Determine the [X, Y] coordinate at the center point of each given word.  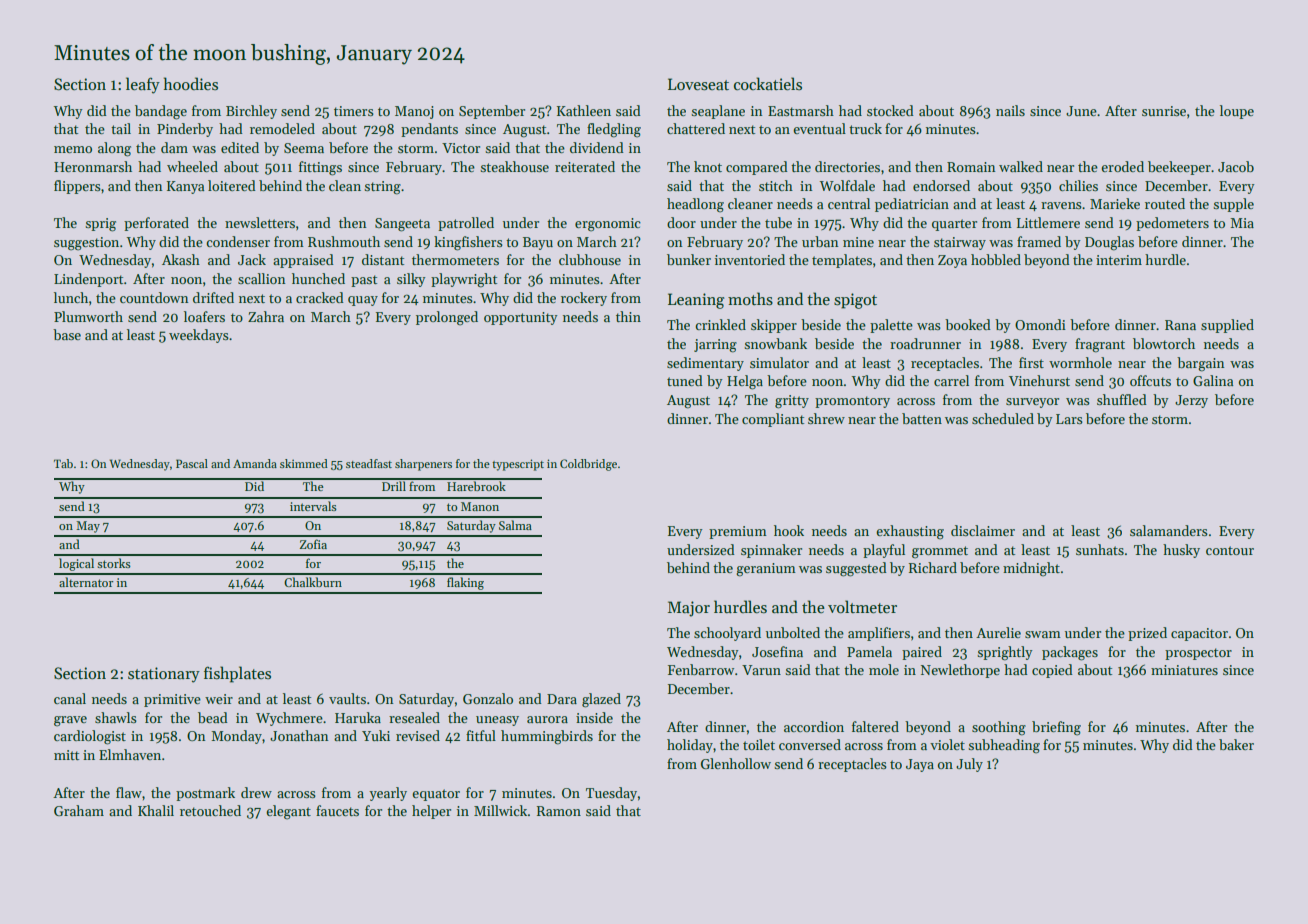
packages [1070, 653]
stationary [164, 675]
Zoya [952, 261]
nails [1010, 110]
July [969, 765]
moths [750, 299]
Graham [79, 810]
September [492, 112]
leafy [143, 85]
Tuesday [611, 794]
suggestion [86, 244]
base [67, 334]
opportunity [521, 318]
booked [968, 324]
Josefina [777, 651]
